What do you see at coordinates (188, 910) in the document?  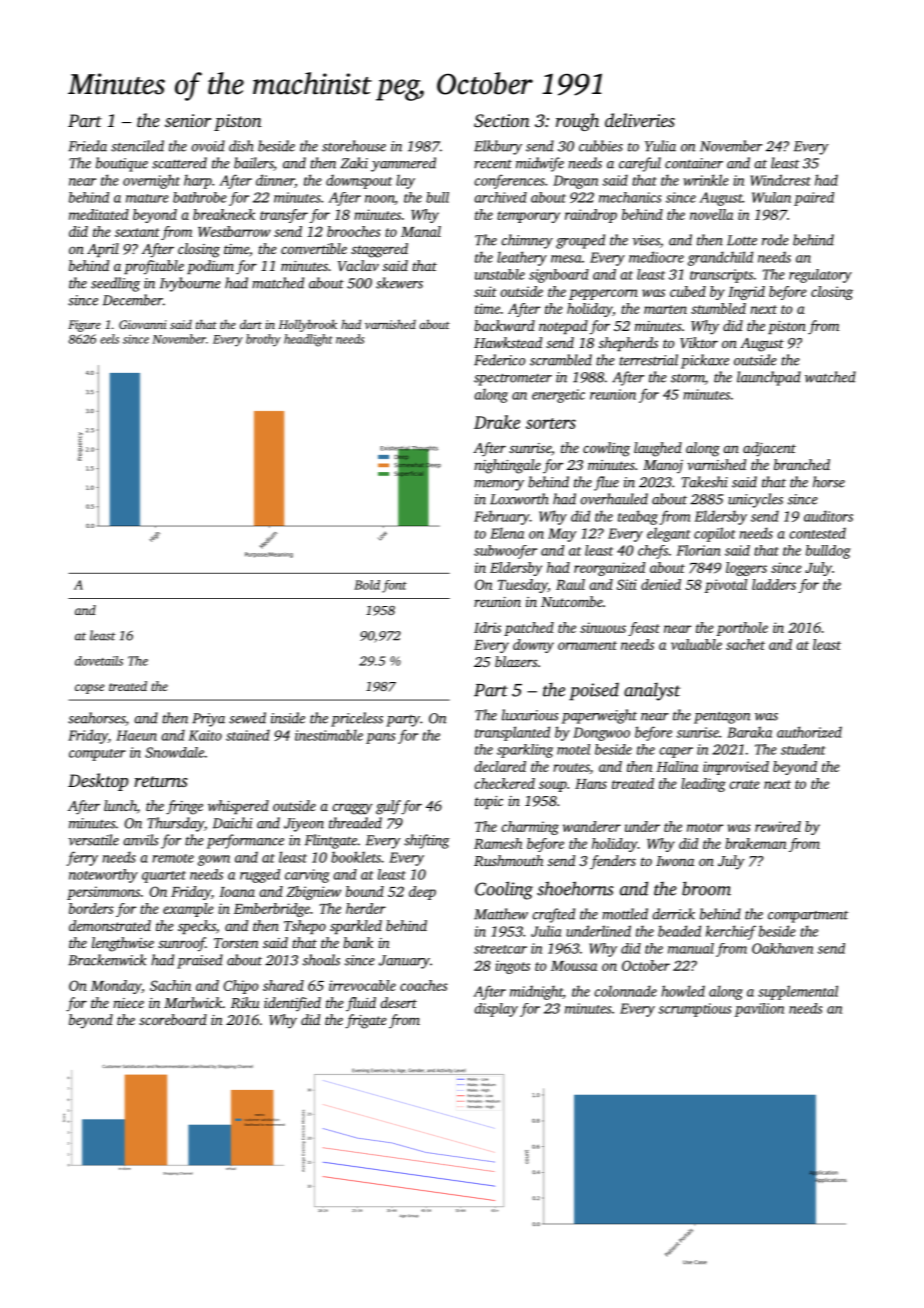 I see `example` at bounding box center [188, 910].
